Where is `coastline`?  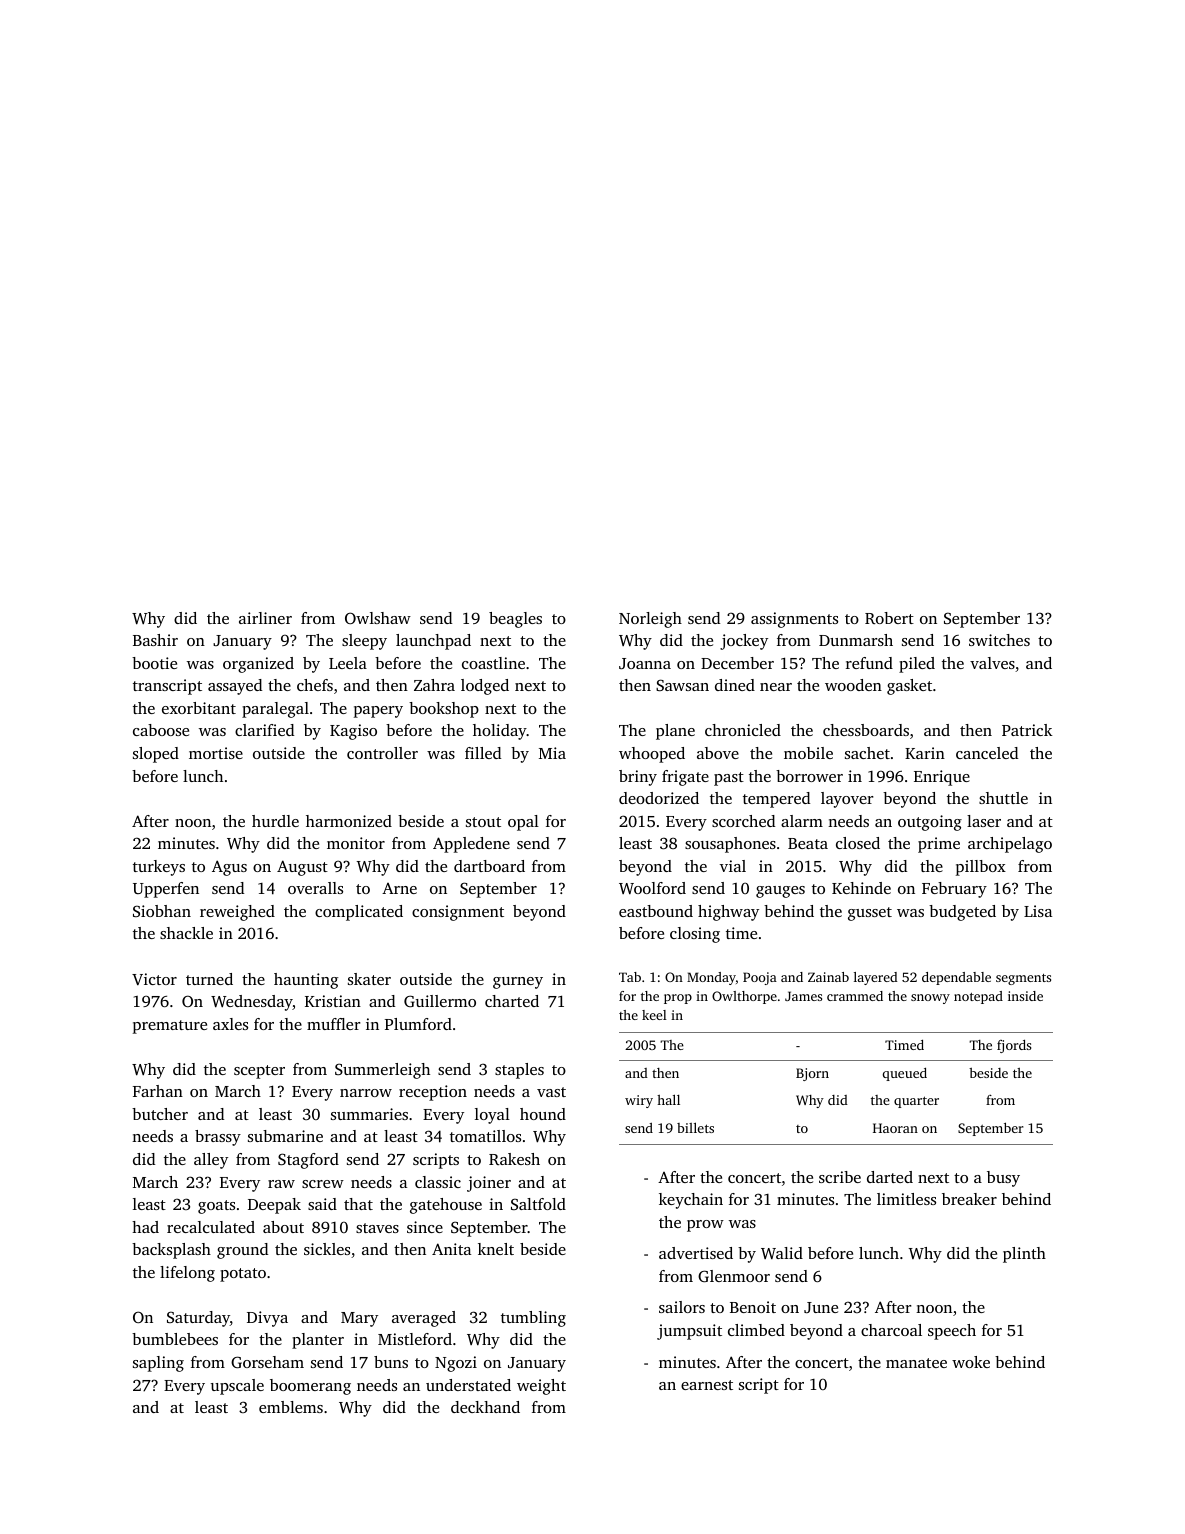 coastline is located at coordinates (493, 663).
